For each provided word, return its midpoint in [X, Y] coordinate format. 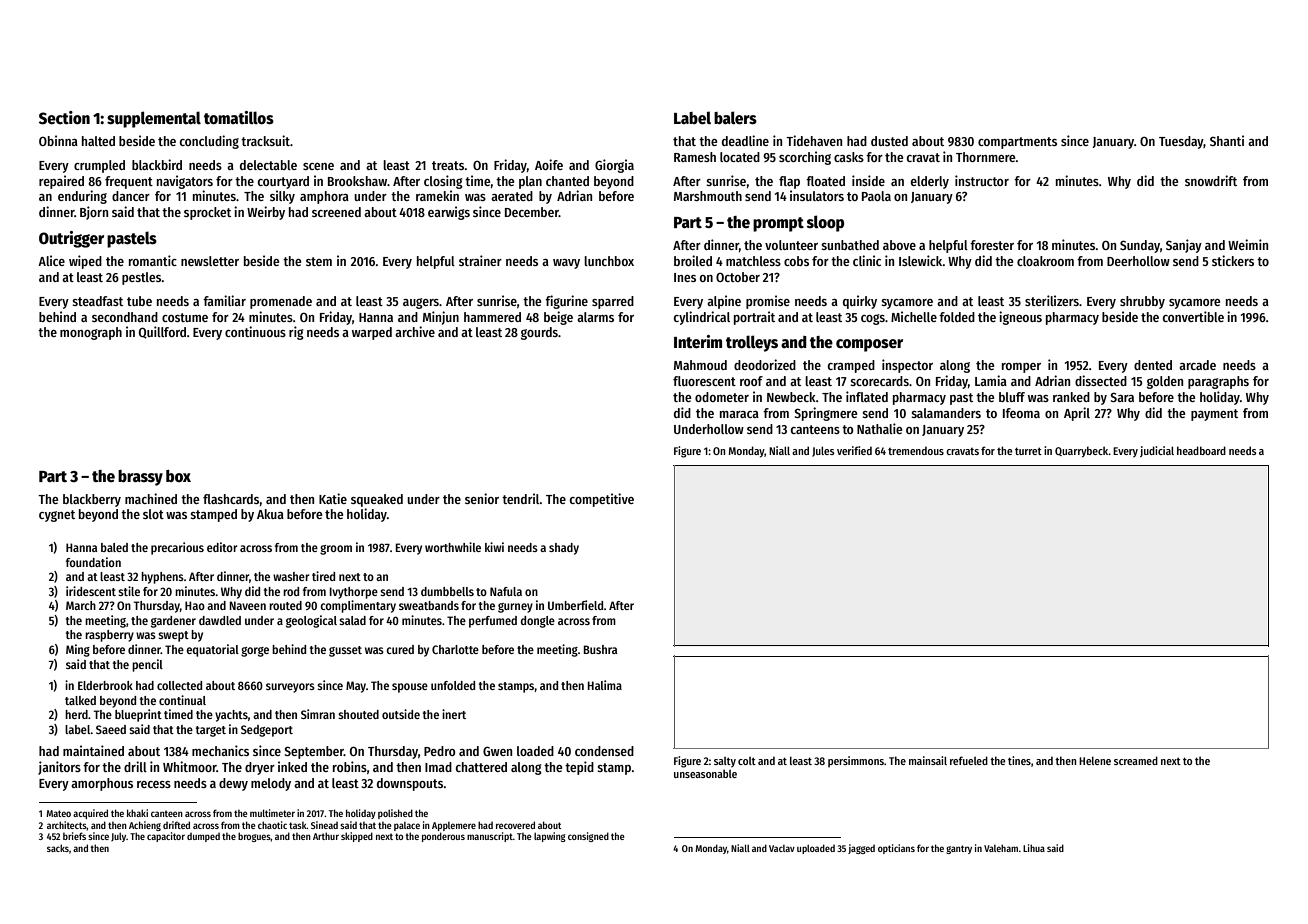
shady [564, 549]
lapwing [550, 837]
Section [64, 118]
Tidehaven [814, 140]
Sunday [1140, 246]
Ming [78, 650]
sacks [58, 848]
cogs [873, 319]
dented [1153, 365]
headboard [1201, 450]
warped [372, 333]
